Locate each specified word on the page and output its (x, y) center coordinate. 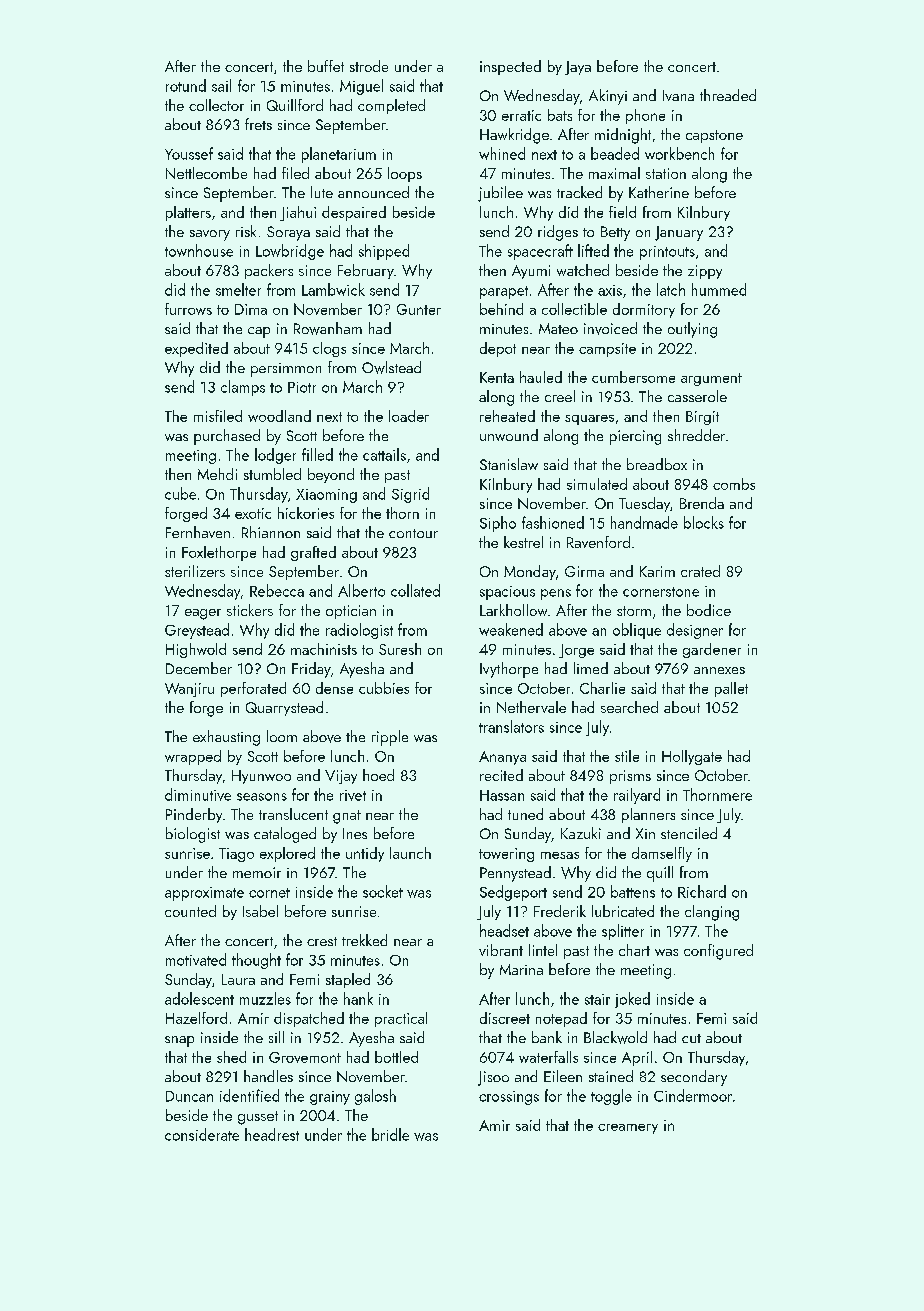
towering (506, 855)
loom (282, 736)
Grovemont (305, 1057)
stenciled (689, 833)
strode (369, 66)
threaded (728, 95)
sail (221, 85)
